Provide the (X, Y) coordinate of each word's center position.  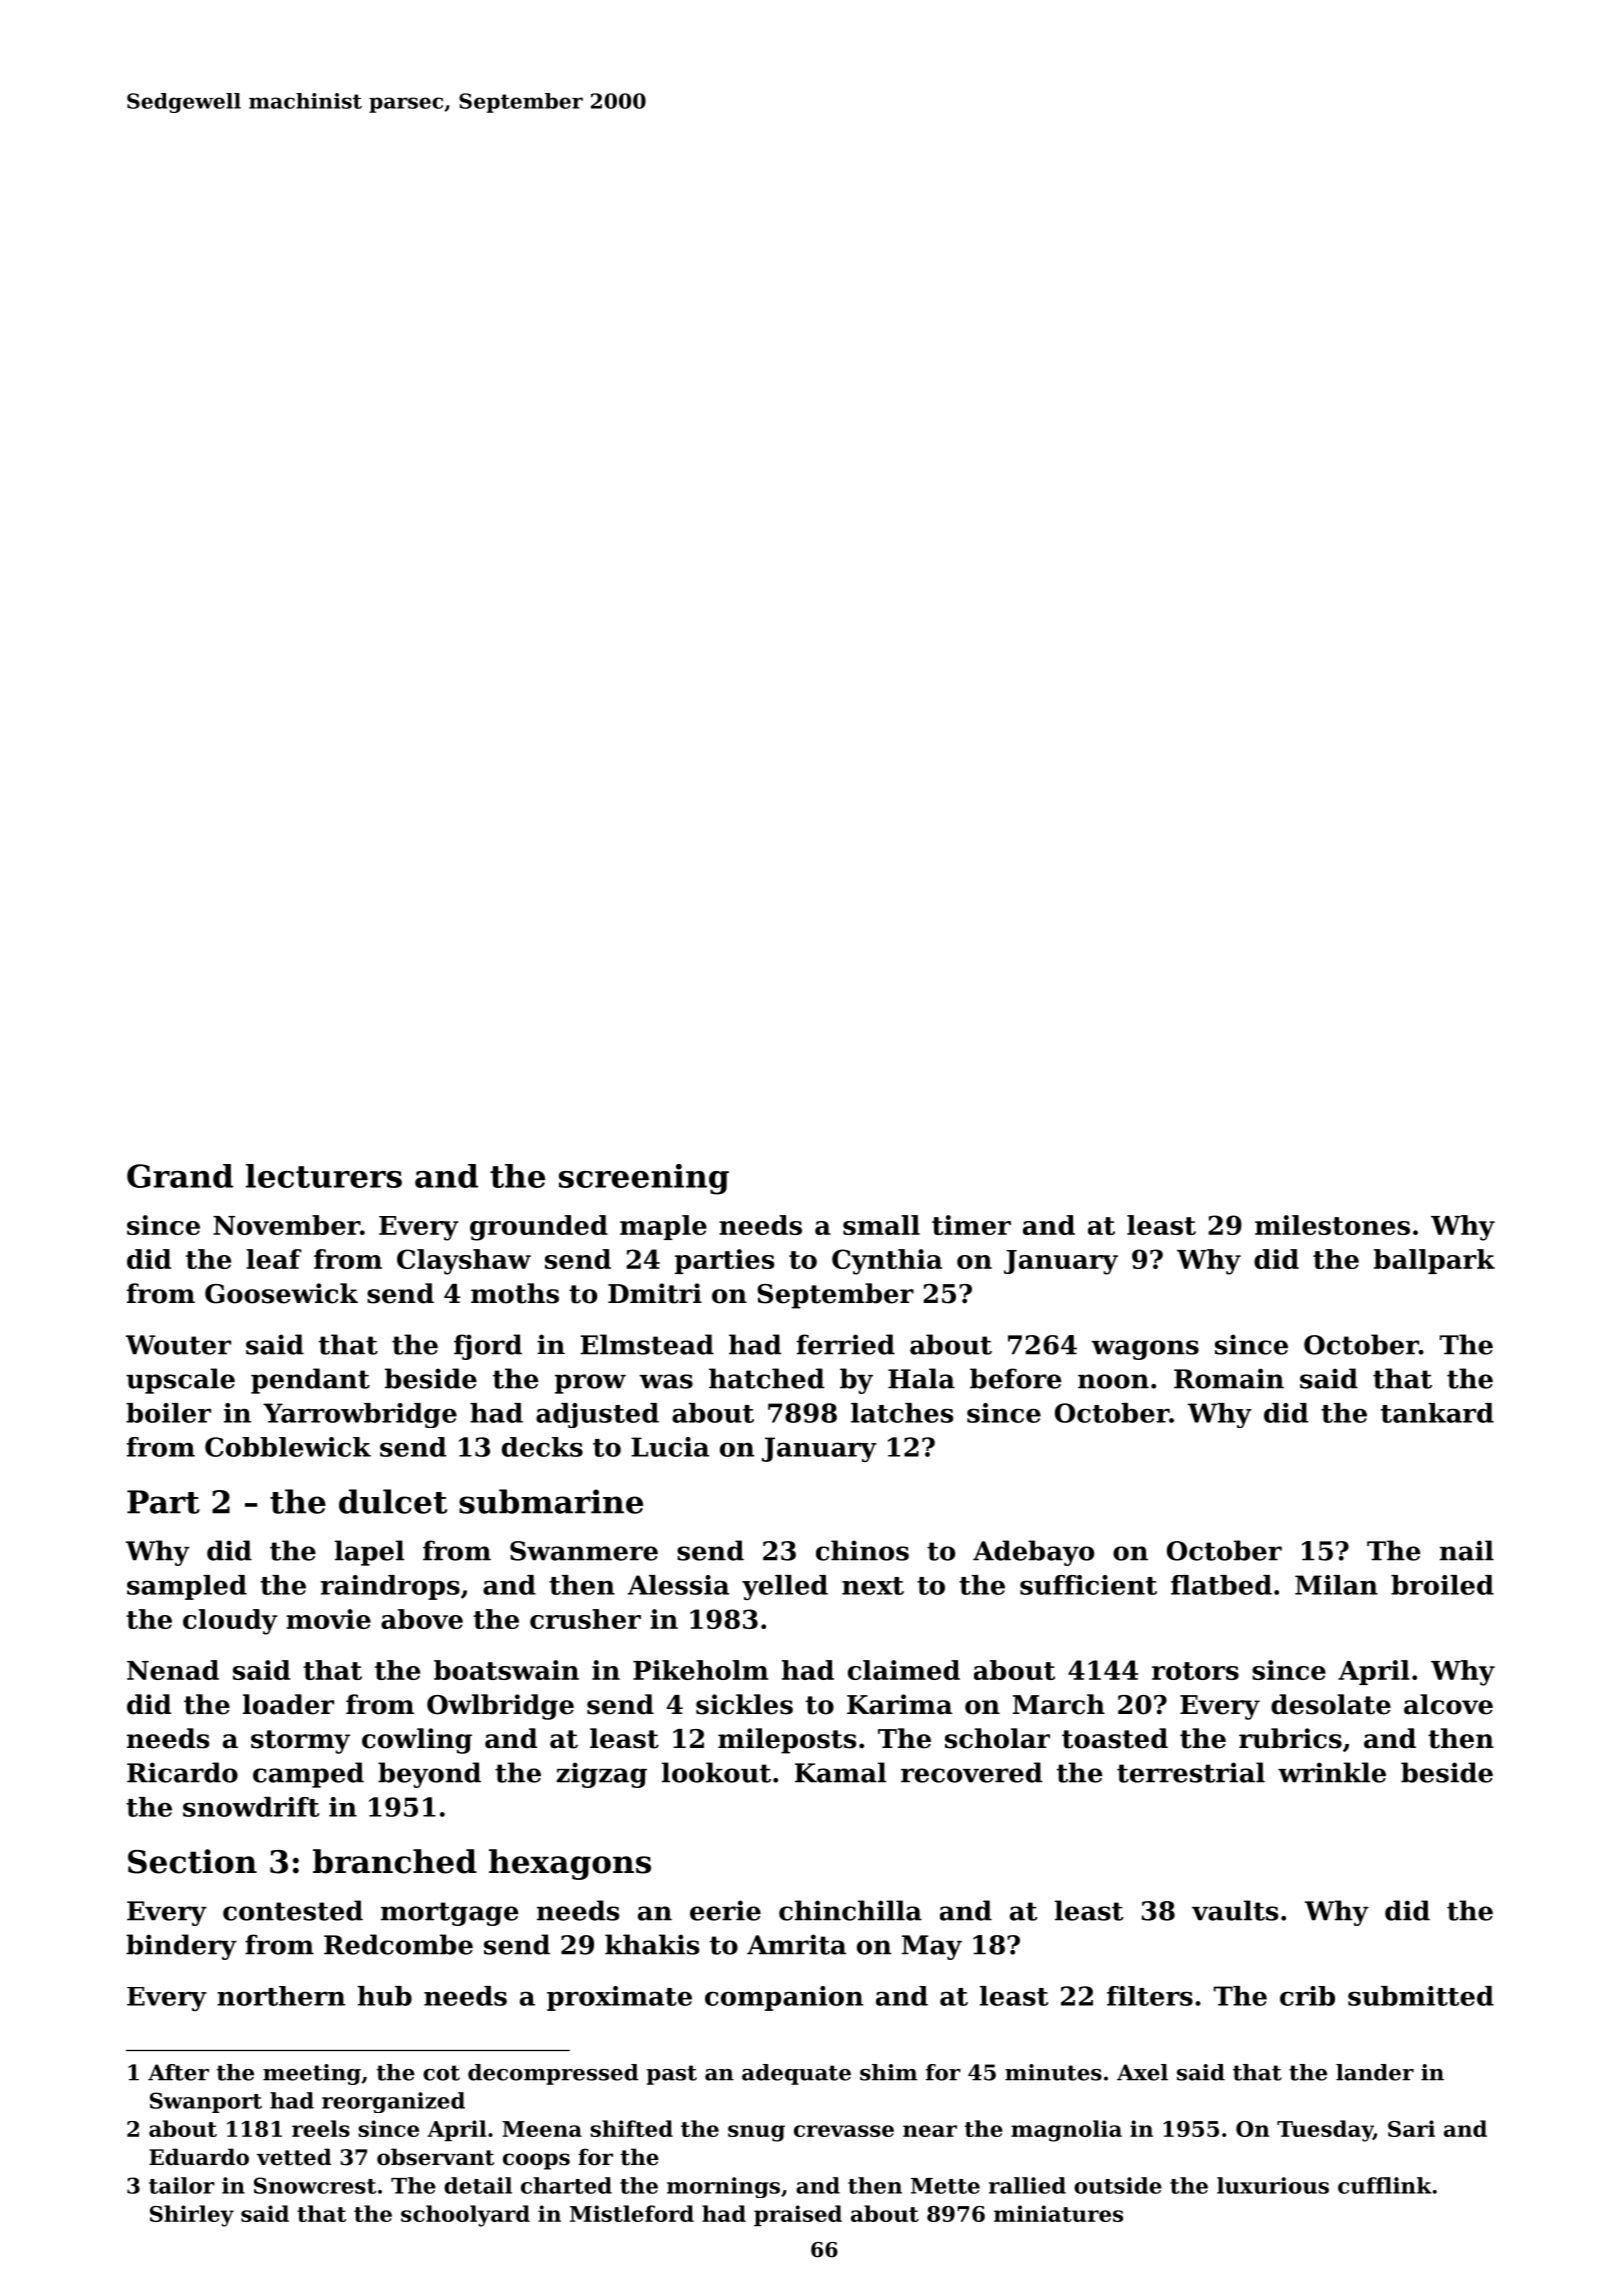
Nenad (173, 1670)
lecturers (324, 1176)
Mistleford (632, 2213)
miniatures (1058, 2213)
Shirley (192, 2216)
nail (1467, 1550)
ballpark (1434, 1261)
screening (644, 1179)
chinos (862, 1550)
